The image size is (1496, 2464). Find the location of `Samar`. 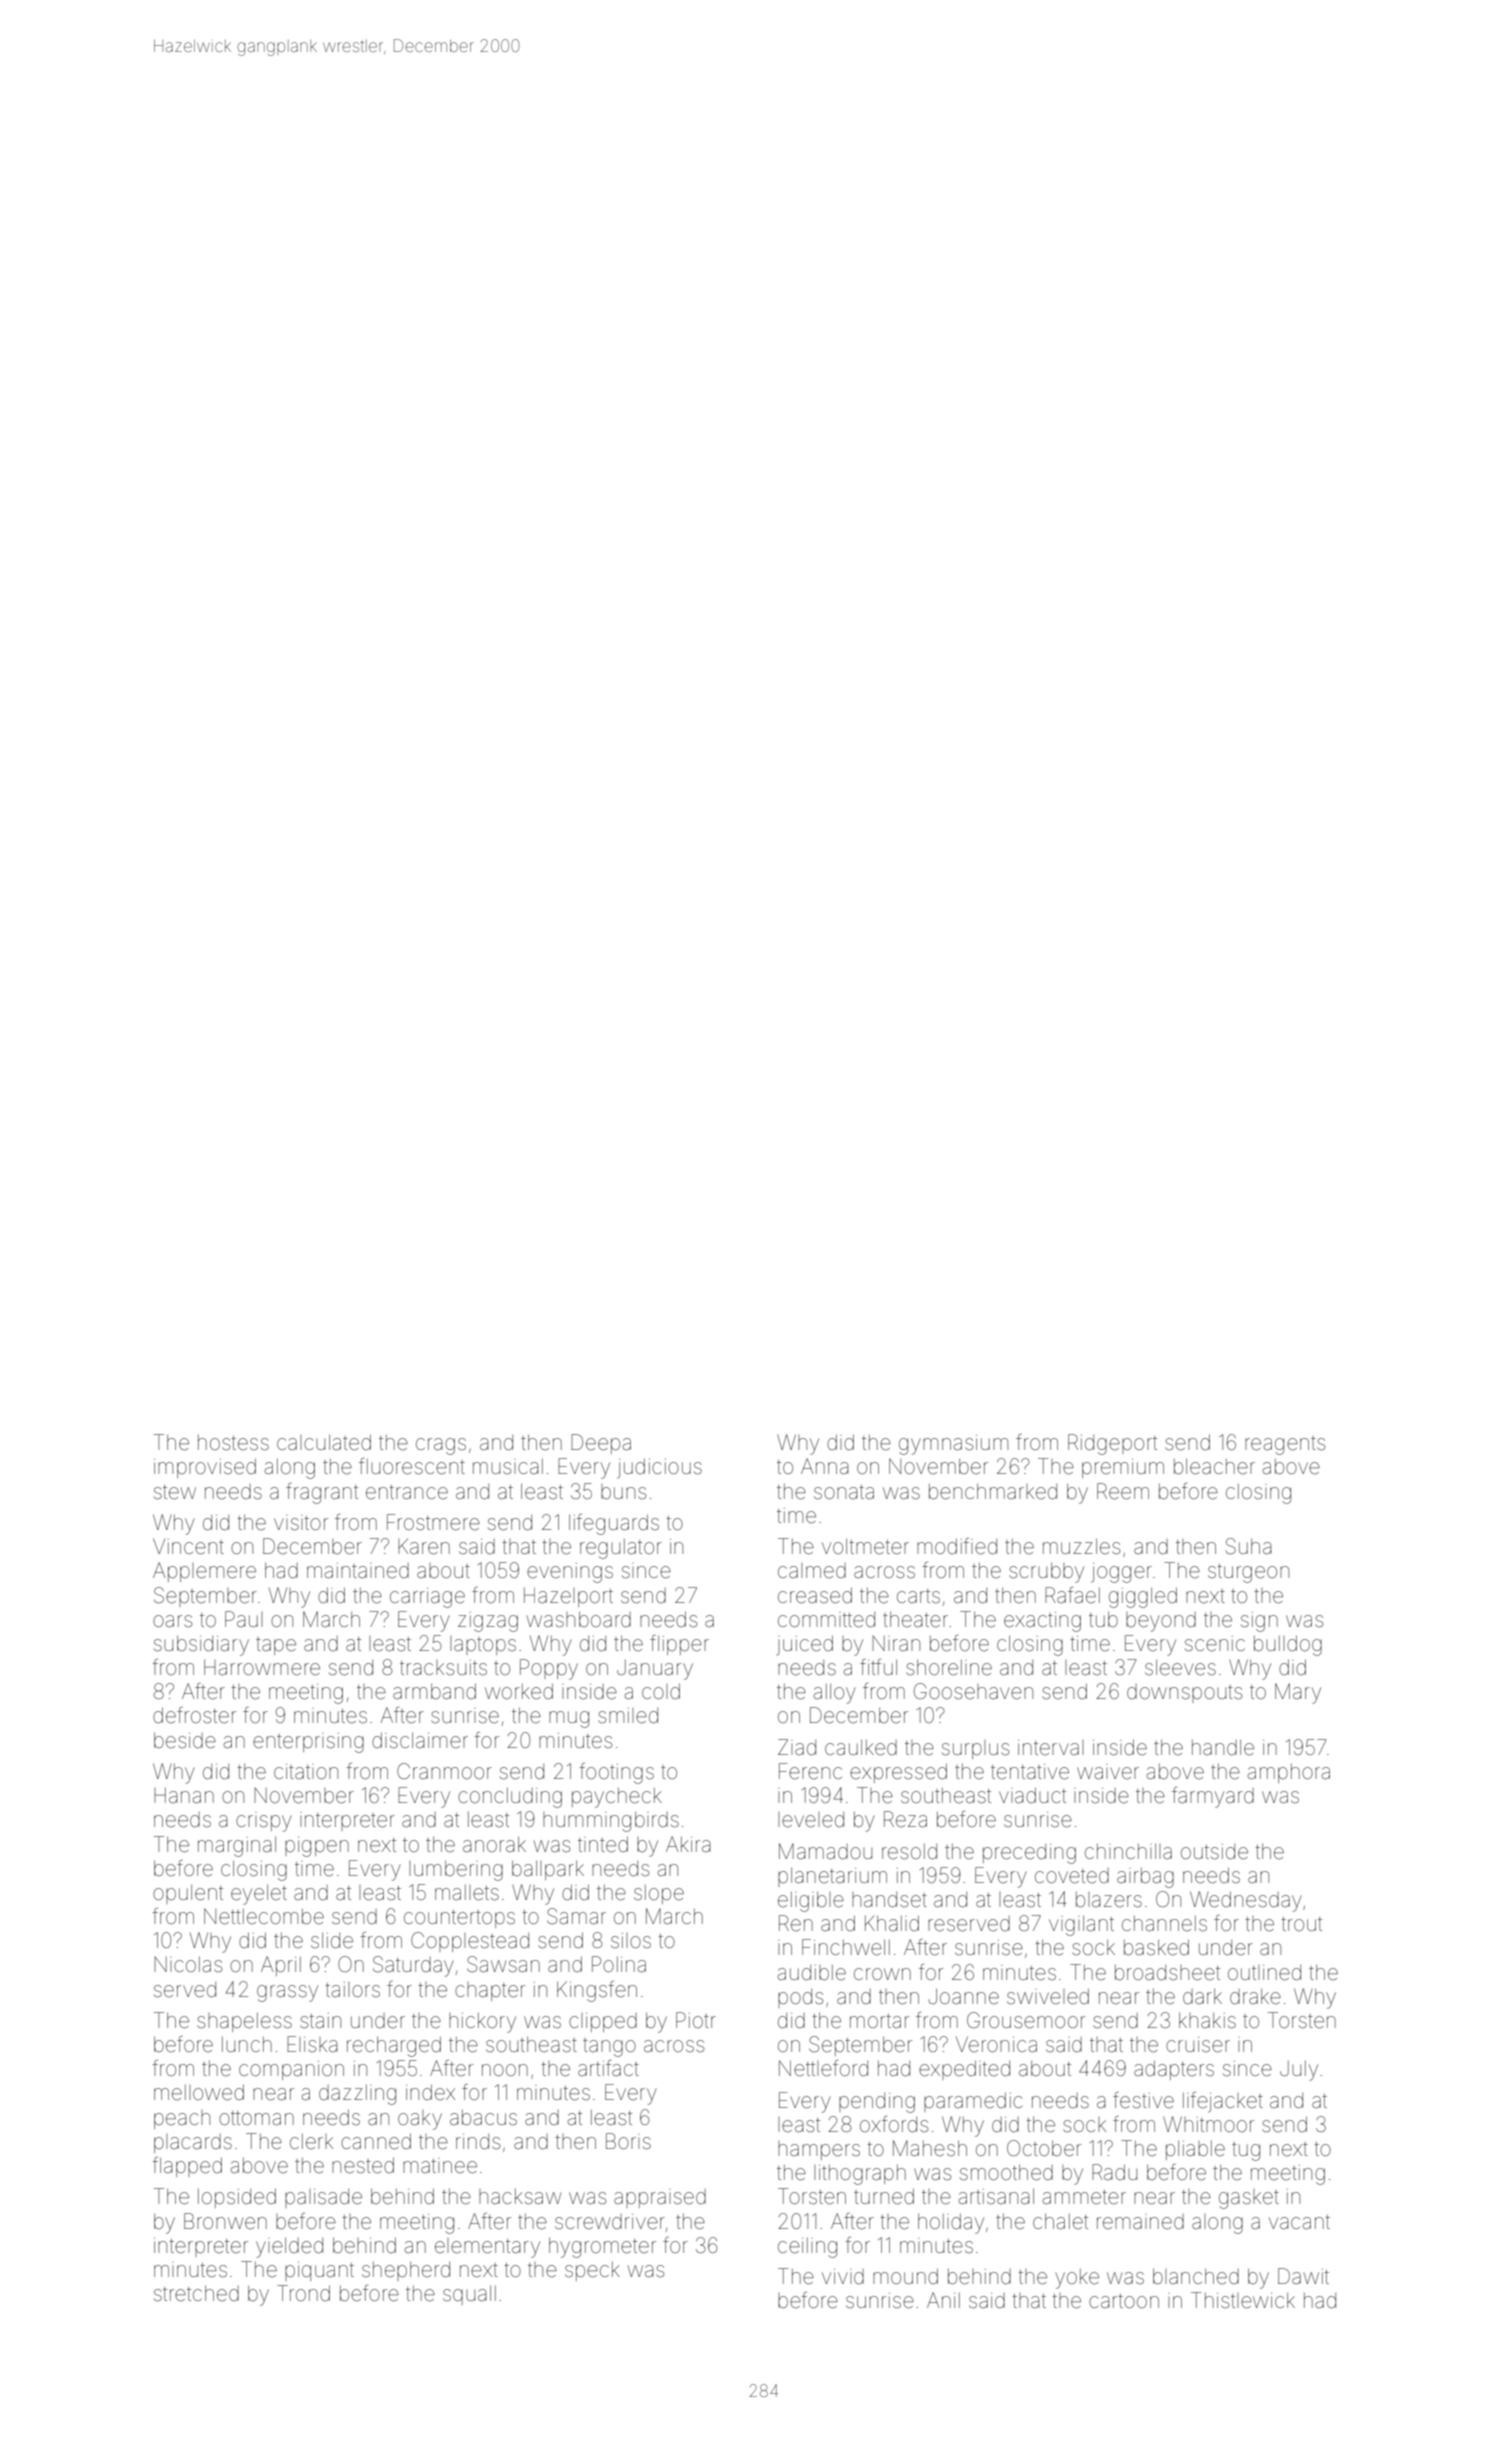

Samar is located at coordinates (576, 1916).
